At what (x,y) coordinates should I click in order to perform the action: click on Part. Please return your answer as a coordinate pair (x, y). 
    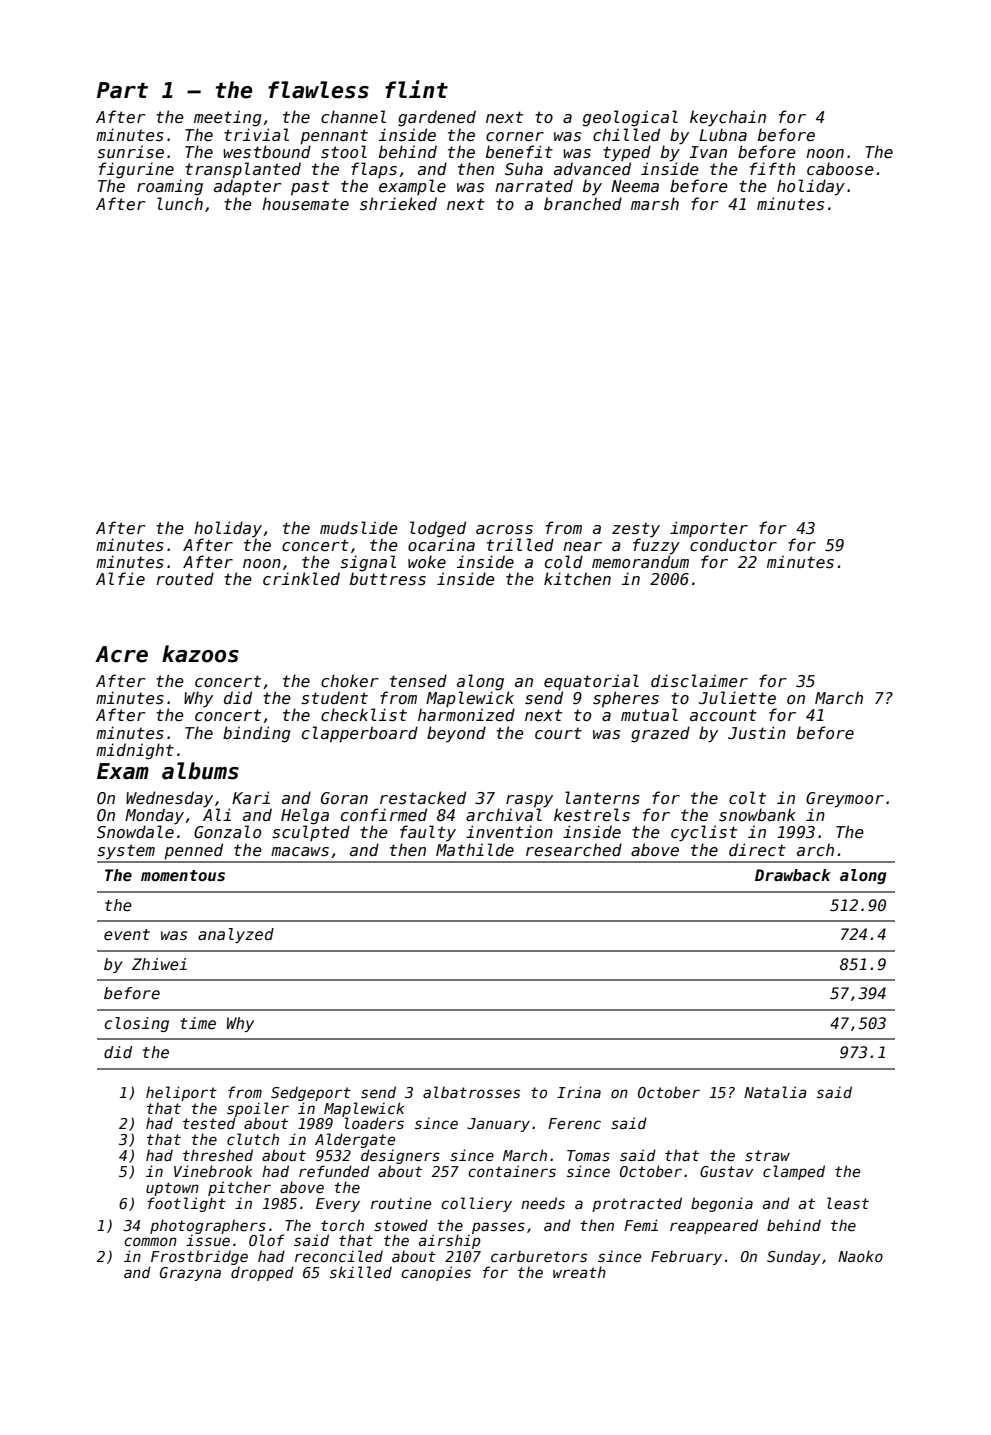
    Looking at the image, I should click on (122, 90).
